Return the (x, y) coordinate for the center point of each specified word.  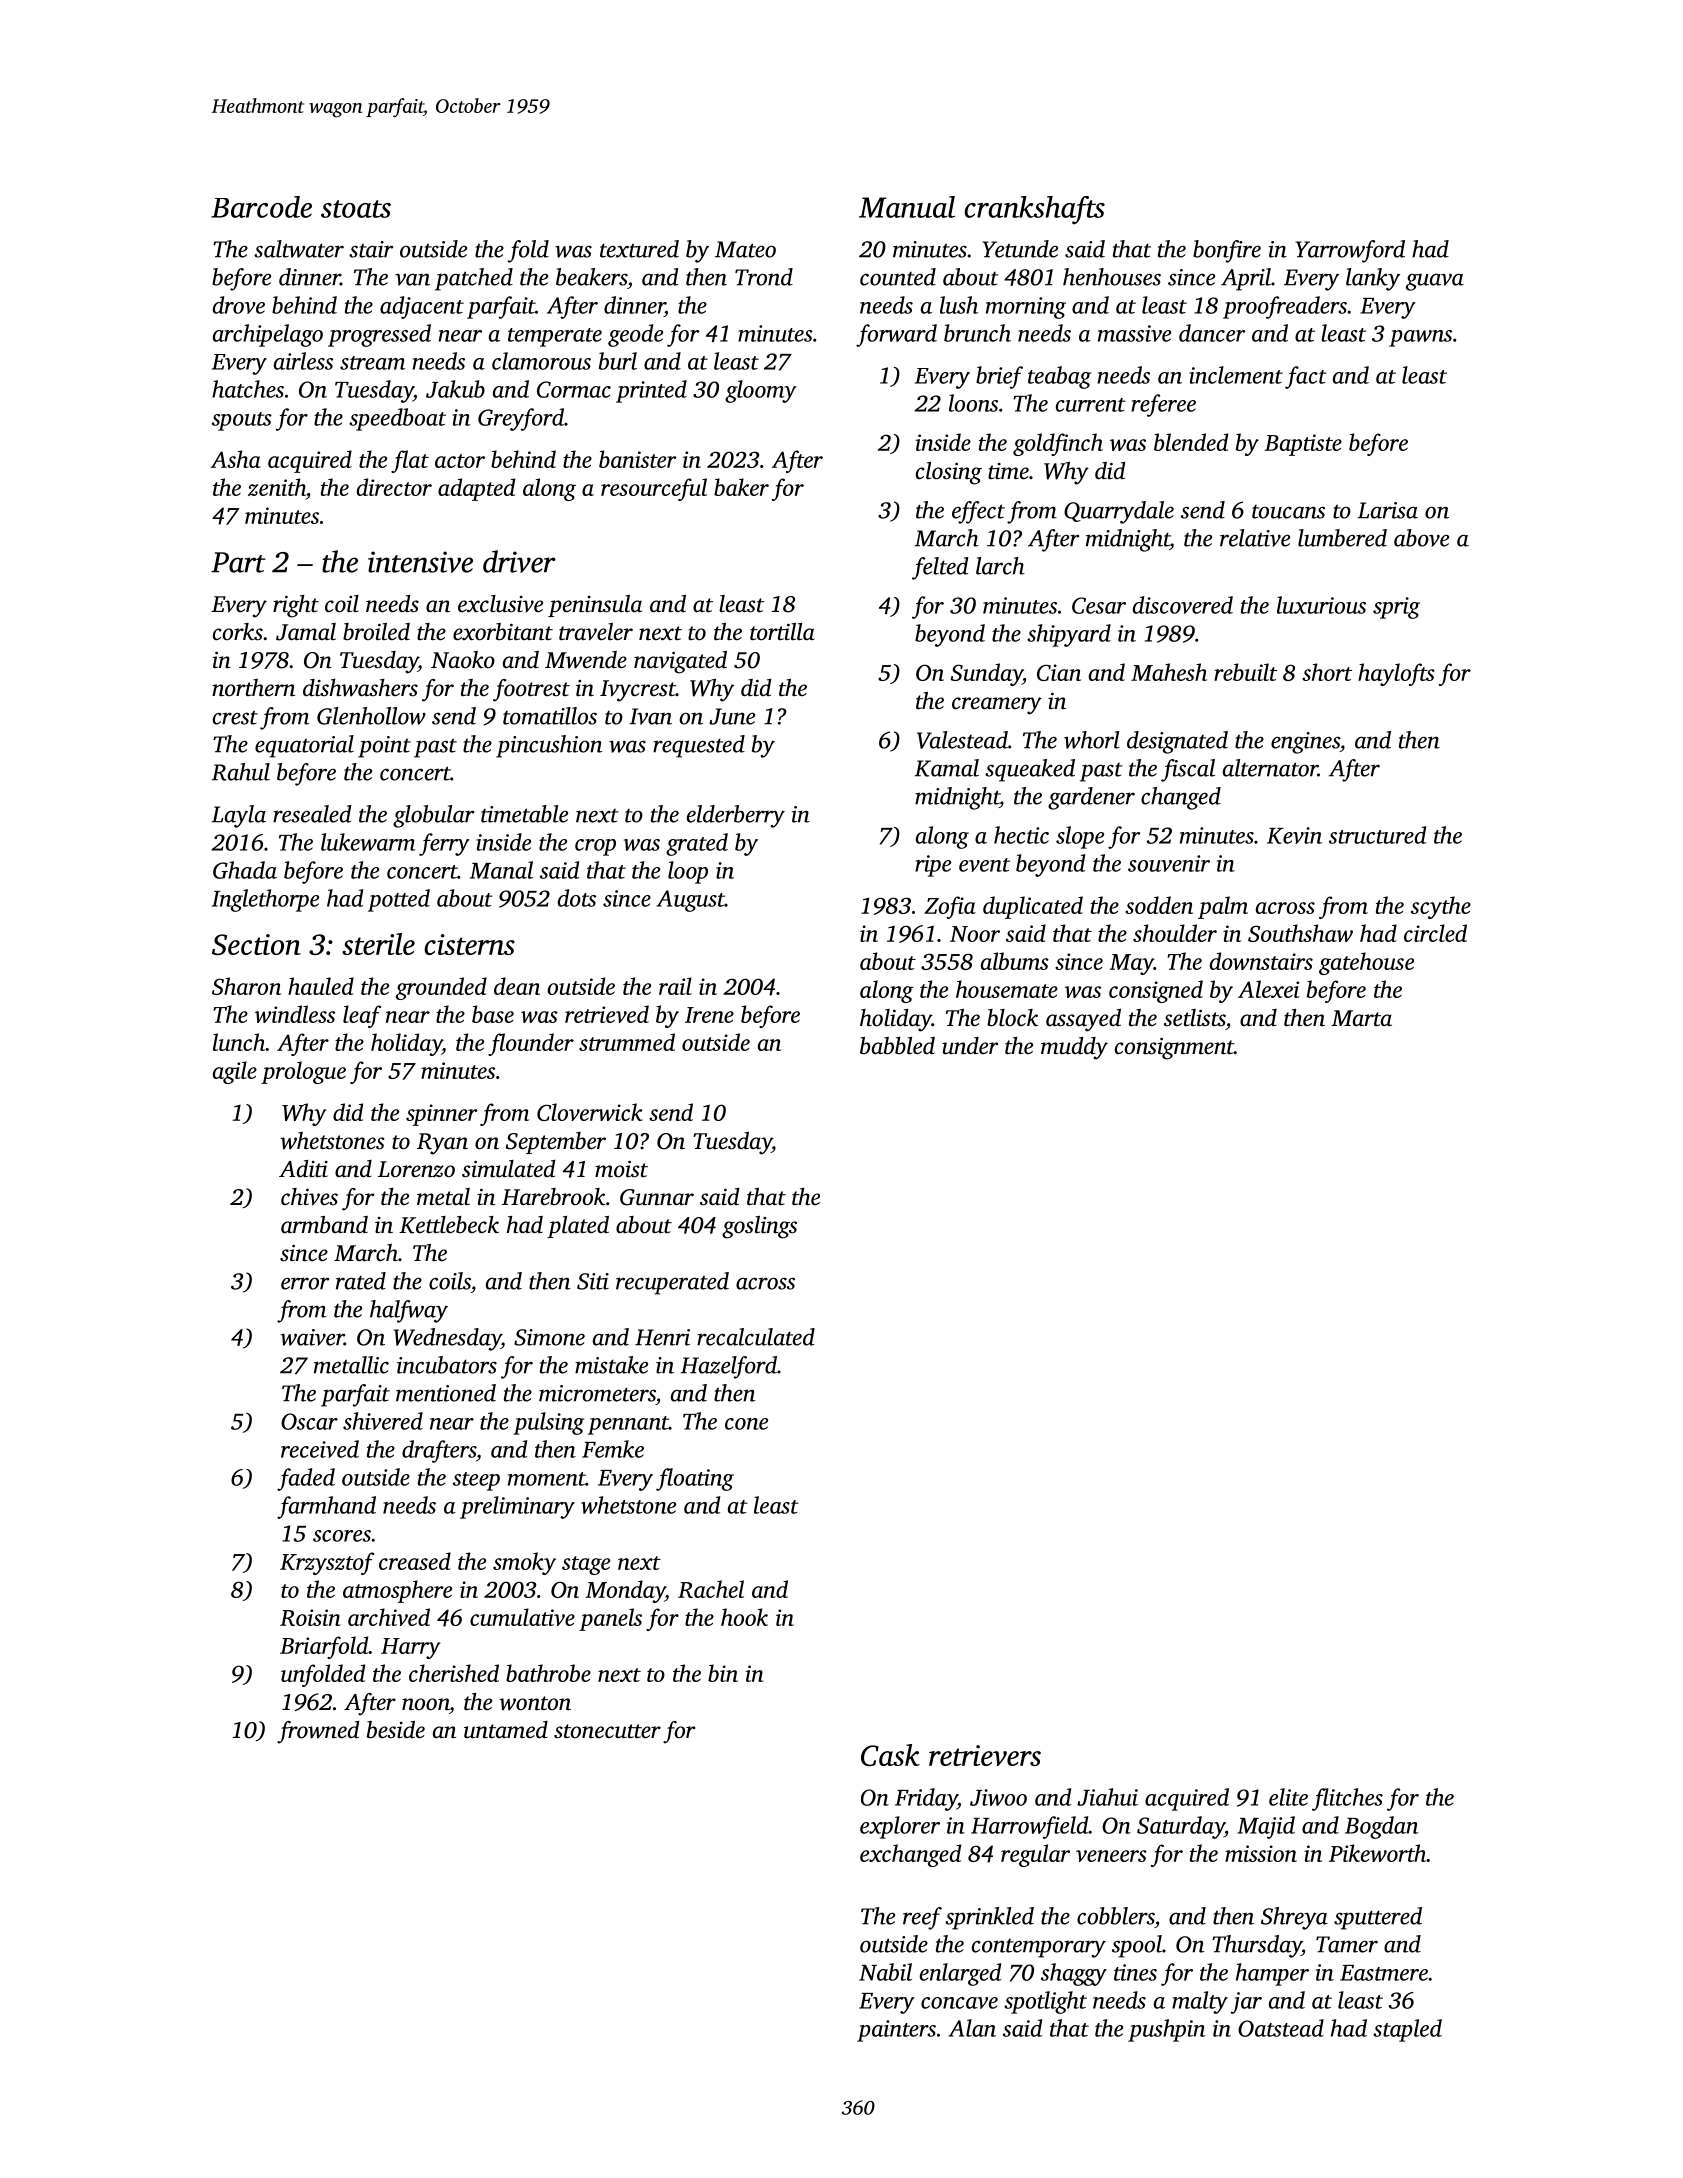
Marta (1361, 1018)
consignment (1174, 1049)
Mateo (745, 249)
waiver (312, 1337)
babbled (897, 1046)
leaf (362, 1016)
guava (1435, 282)
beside (396, 1730)
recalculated (756, 1337)
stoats (356, 209)
